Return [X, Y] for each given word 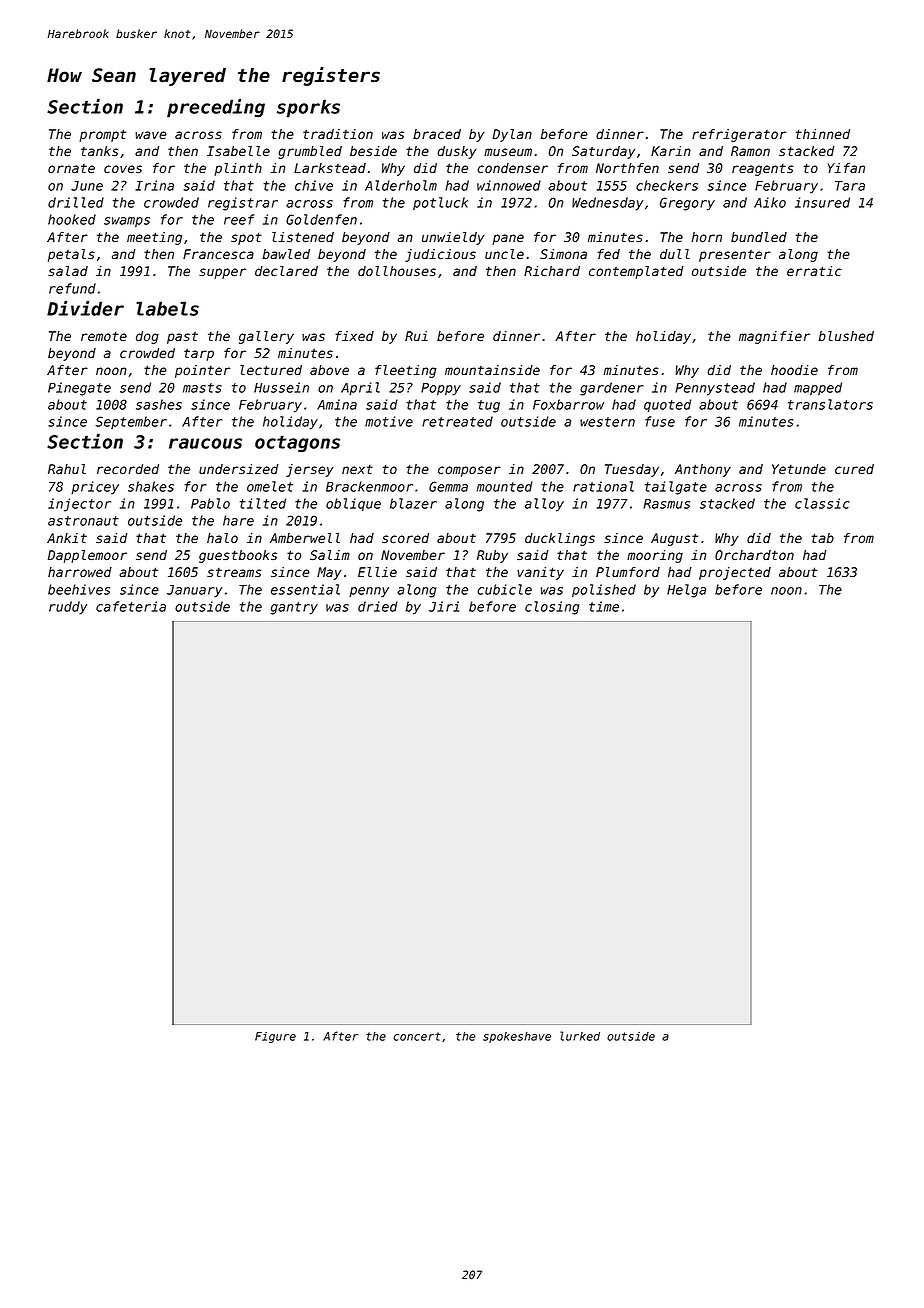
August [674, 539]
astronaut [83, 521]
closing [552, 608]
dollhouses [397, 271]
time [604, 606]
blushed [846, 336]
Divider [85, 308]
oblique [353, 505]
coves [123, 169]
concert [417, 1036]
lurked [580, 1036]
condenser [512, 168]
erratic [814, 271]
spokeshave [517, 1037]
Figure [275, 1037]
